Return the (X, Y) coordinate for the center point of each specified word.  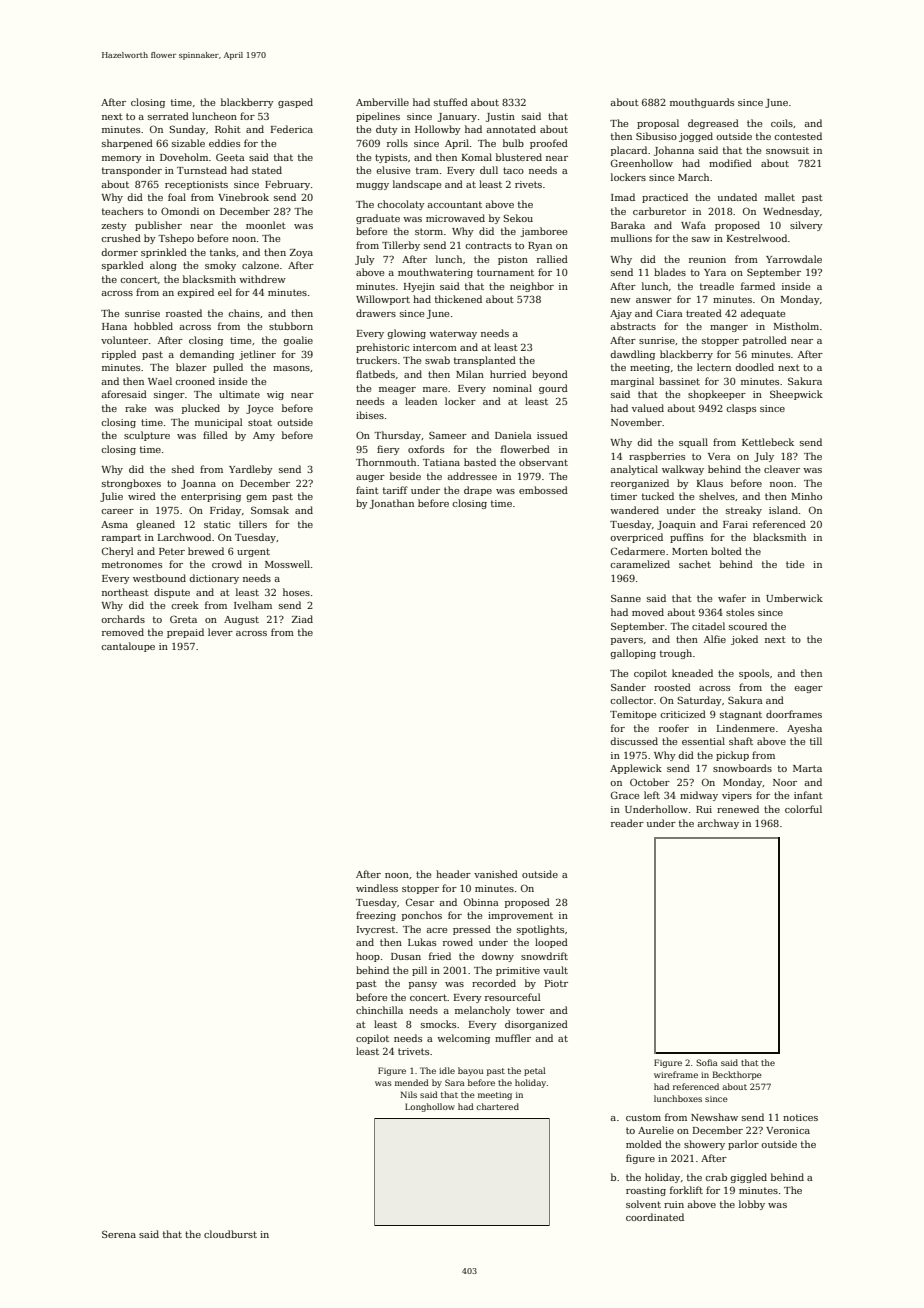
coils (782, 123)
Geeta (230, 157)
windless (377, 888)
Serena (119, 1234)
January (457, 117)
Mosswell (287, 564)
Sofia (707, 1062)
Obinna (481, 902)
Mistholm (796, 326)
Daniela (513, 435)
